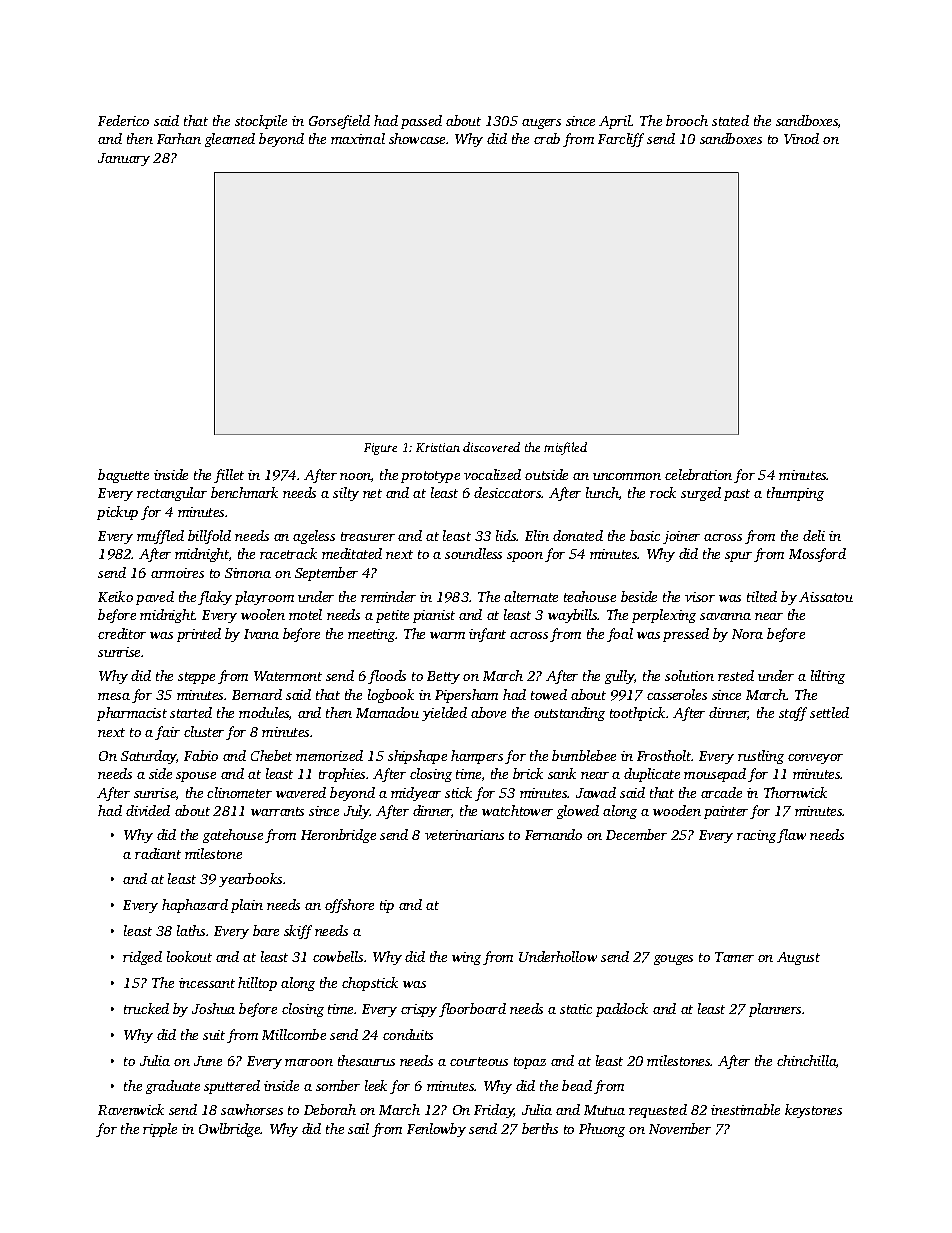 The width and height of the image is (952, 1233). Describe the element at coordinates (530, 1063) in the image. I see `topaz` at that location.
